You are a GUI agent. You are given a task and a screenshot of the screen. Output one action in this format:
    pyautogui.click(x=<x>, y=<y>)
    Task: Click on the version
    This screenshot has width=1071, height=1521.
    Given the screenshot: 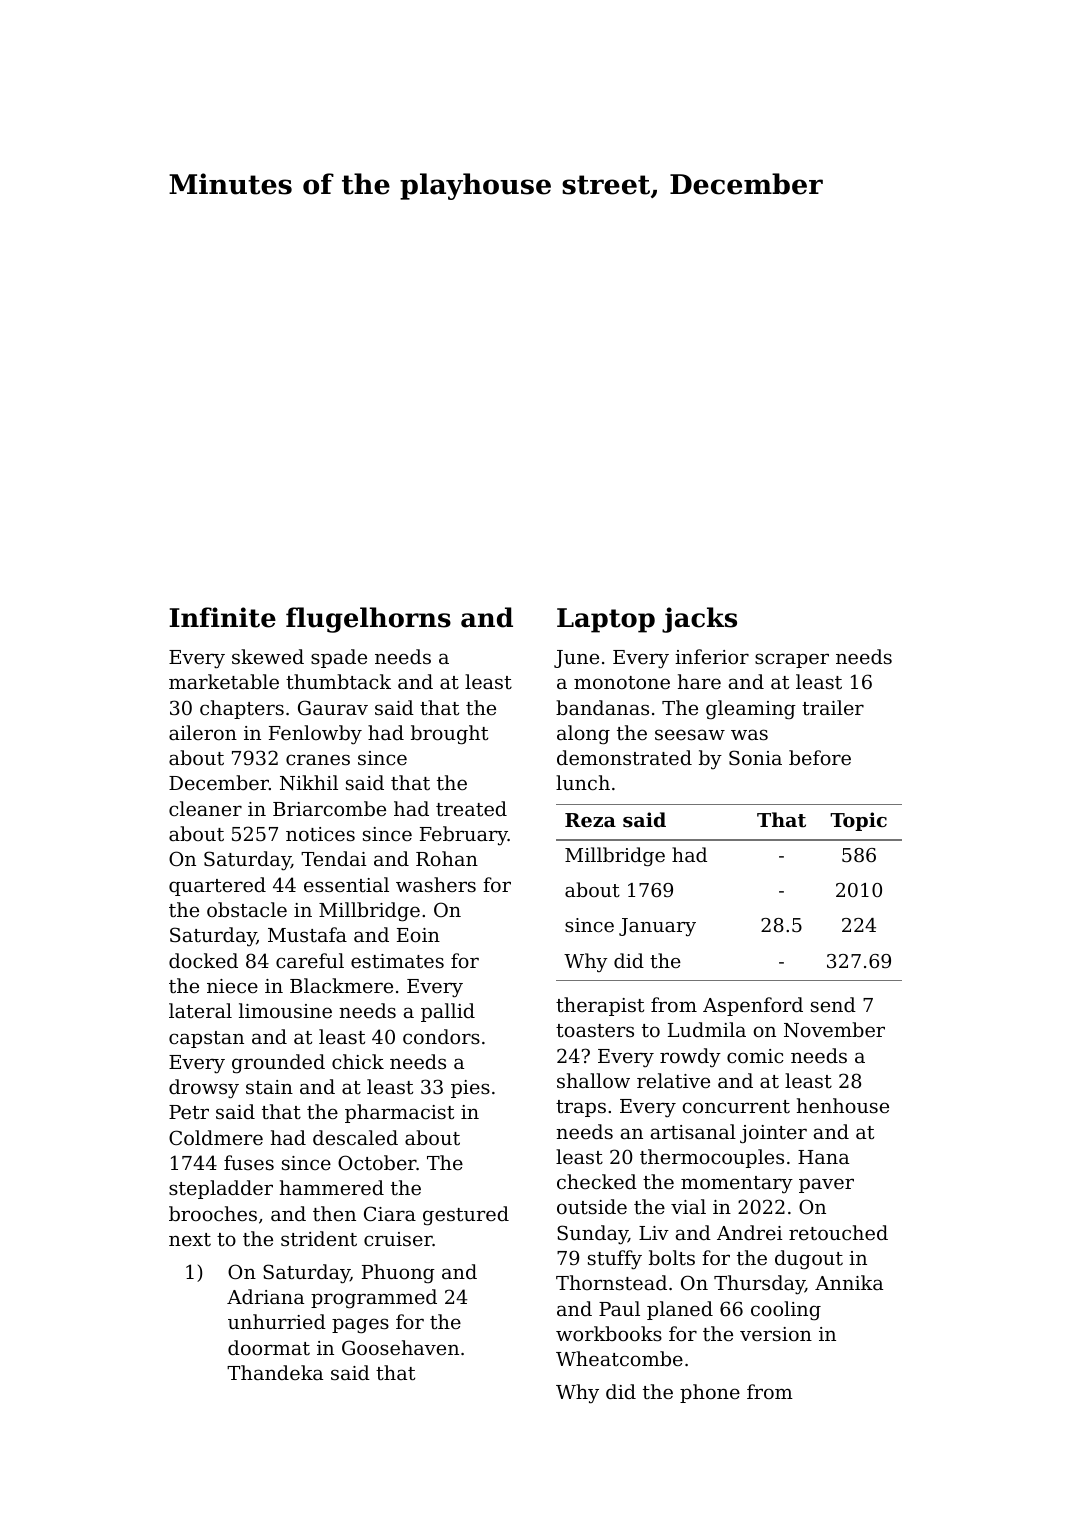 What is the action you would take?
    pyautogui.click(x=776, y=1334)
